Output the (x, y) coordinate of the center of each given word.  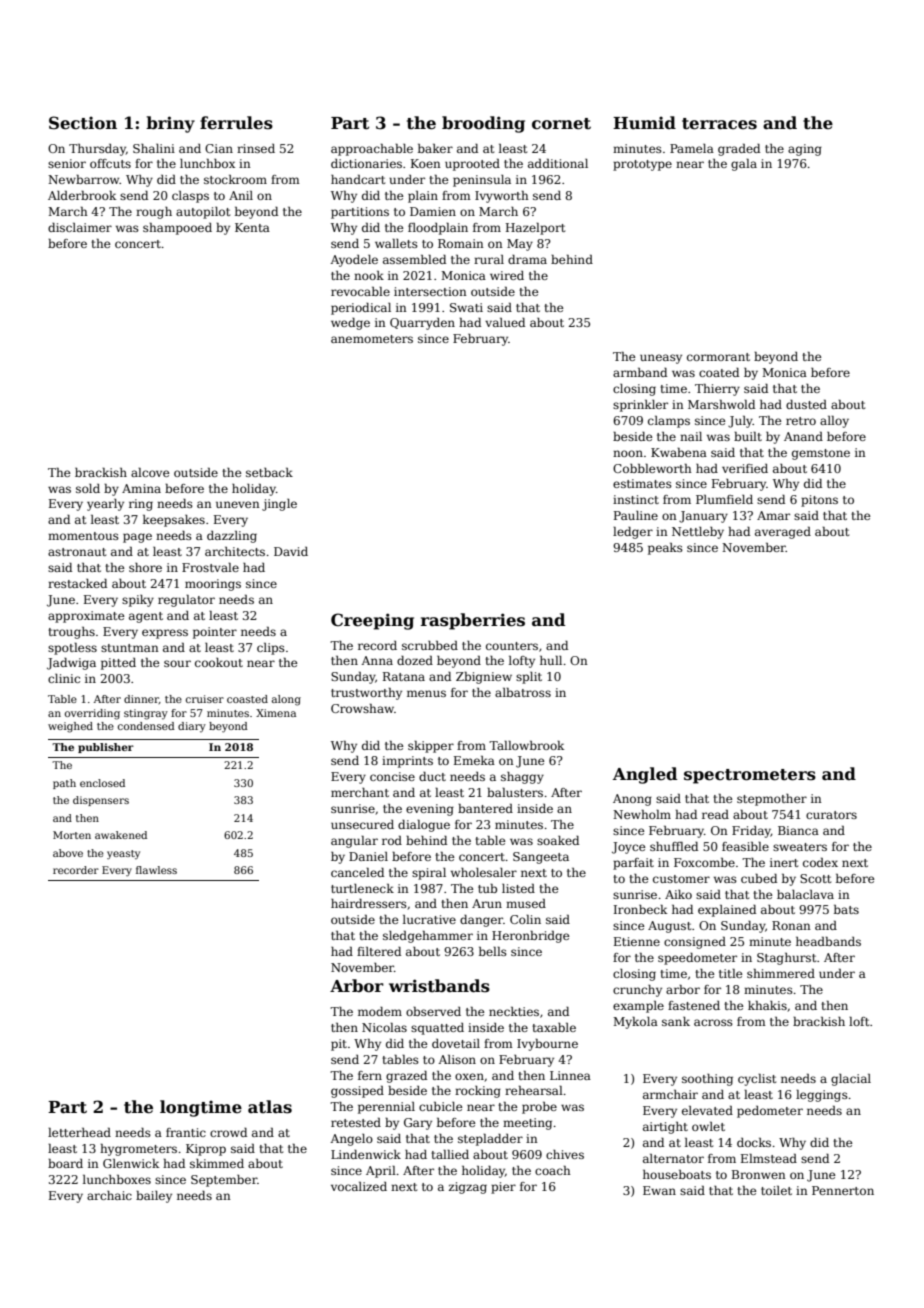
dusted (806, 404)
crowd (228, 1132)
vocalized (359, 1186)
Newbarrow (84, 179)
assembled (414, 259)
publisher (106, 748)
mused (526, 903)
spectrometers (750, 776)
